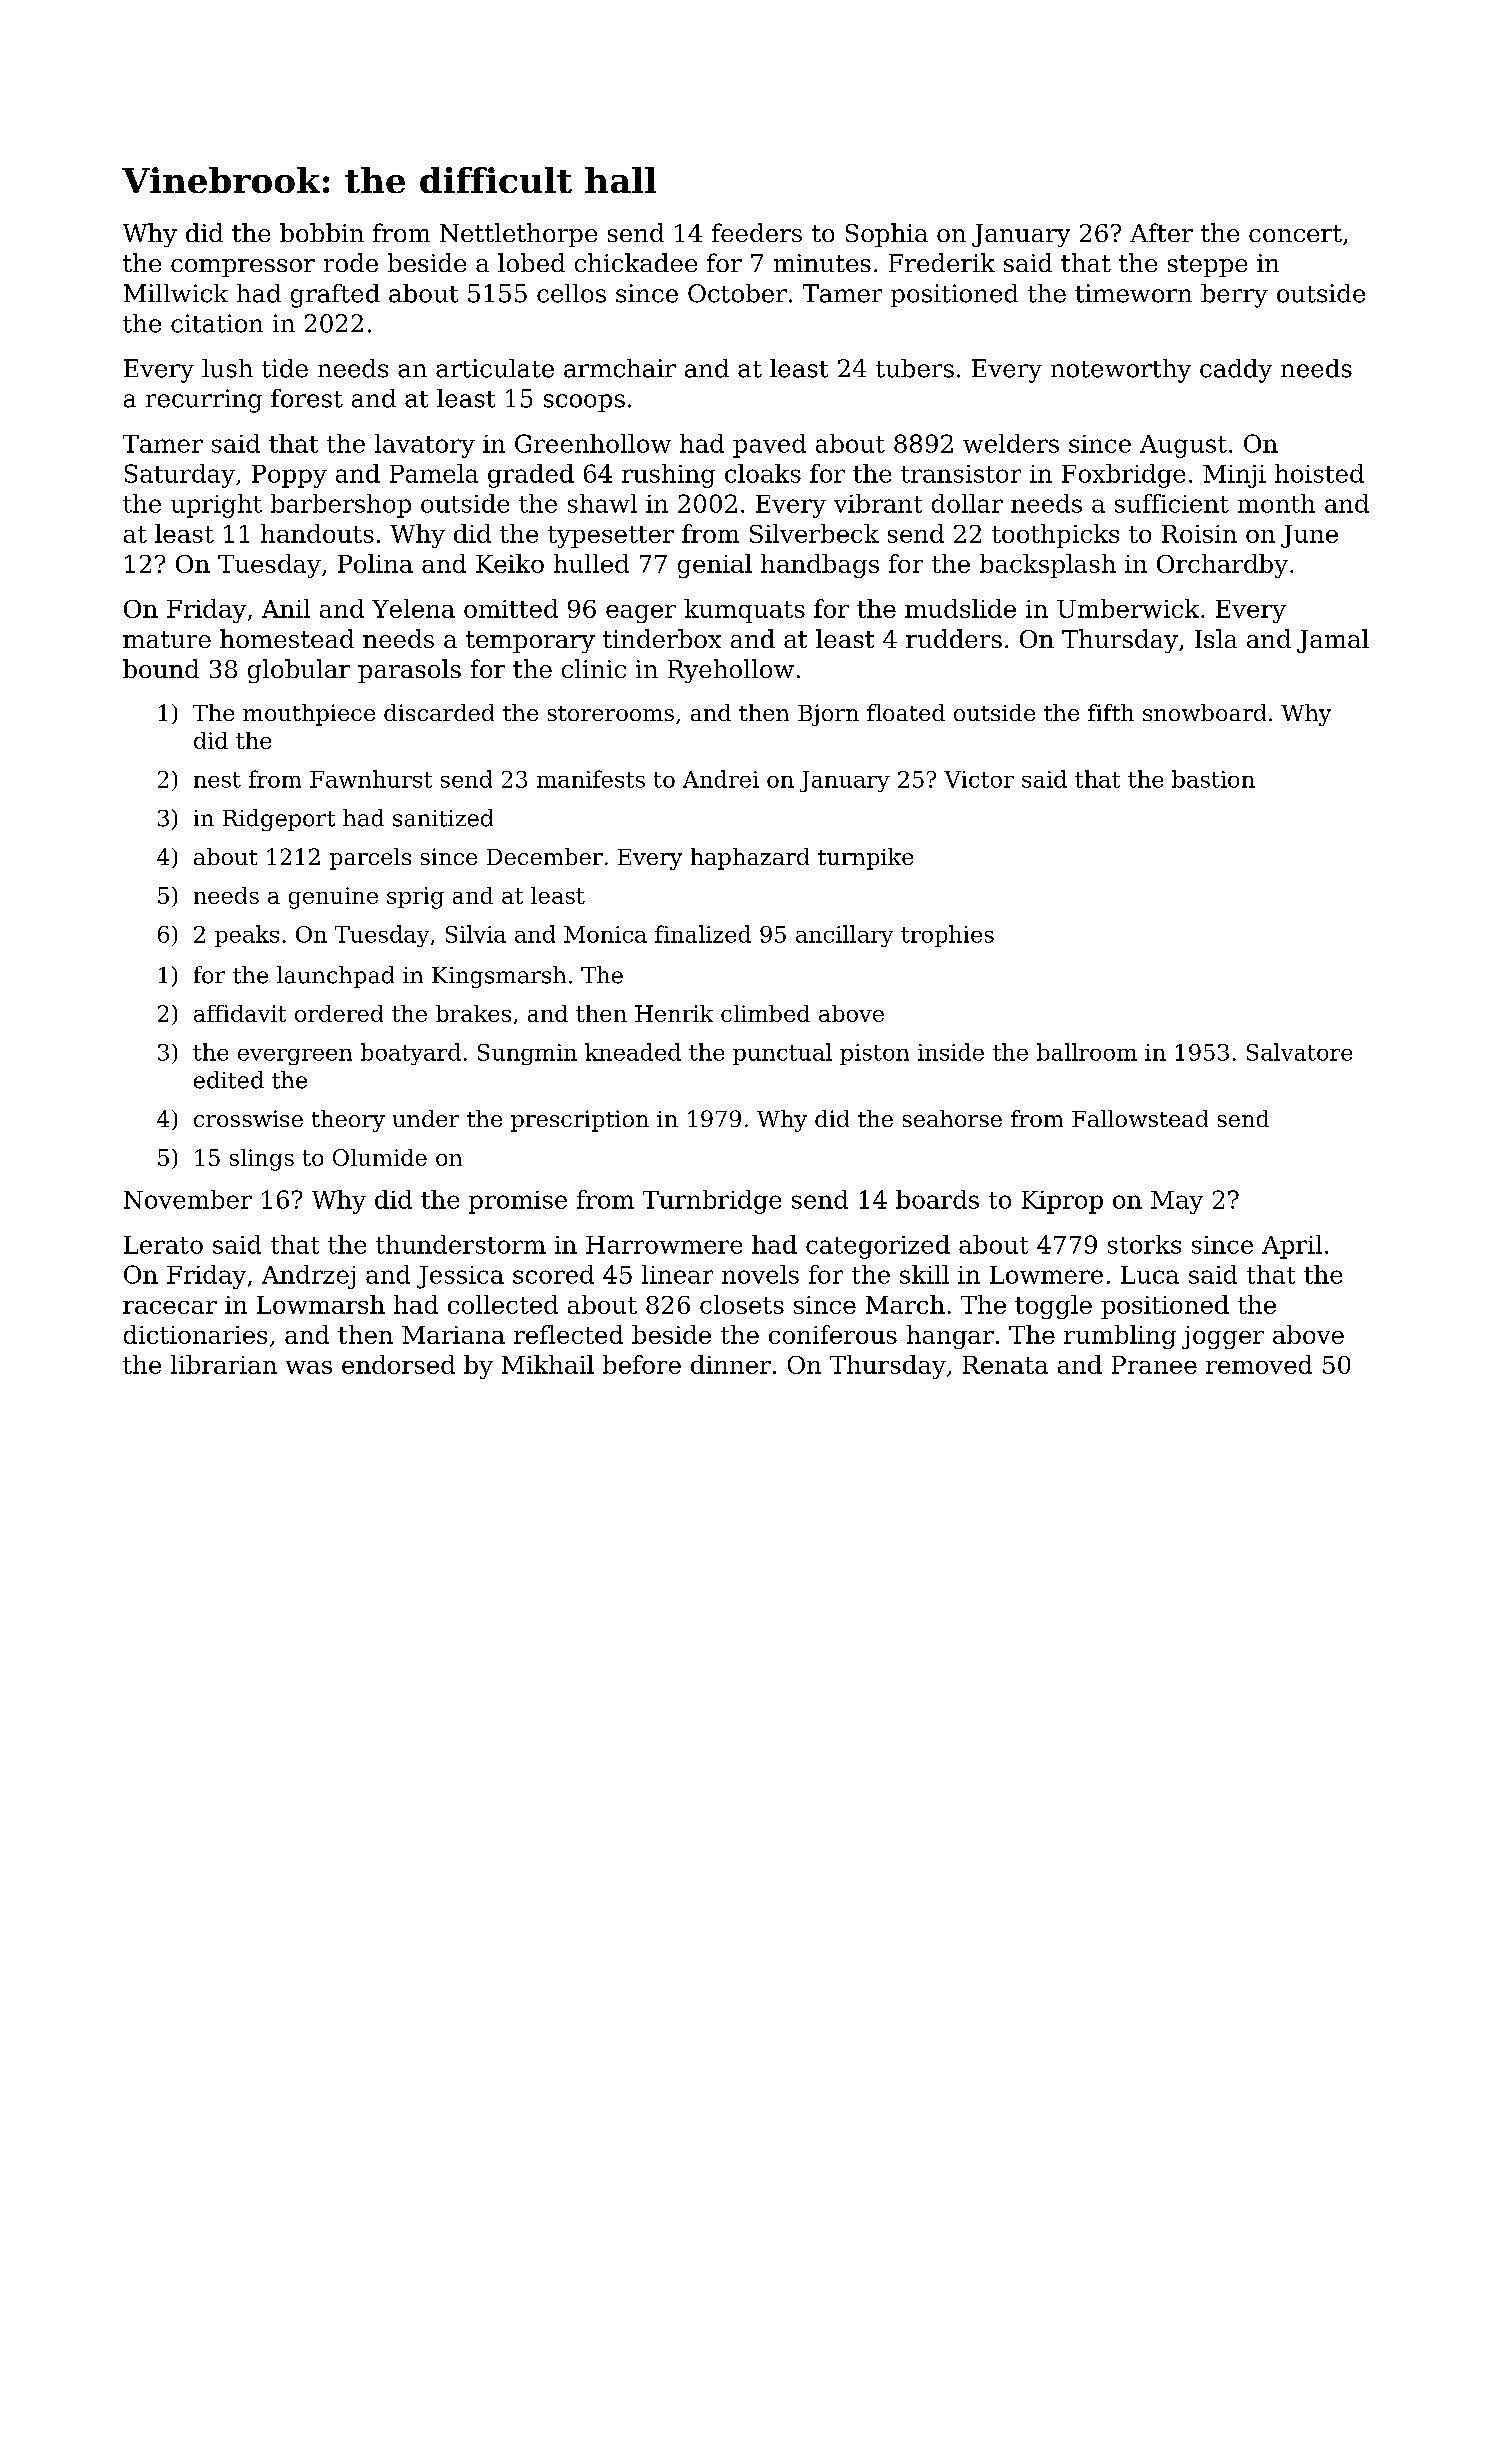 The height and width of the screenshot is (2464, 1496). What do you see at coordinates (967, 503) in the screenshot?
I see `dollar` at bounding box center [967, 503].
